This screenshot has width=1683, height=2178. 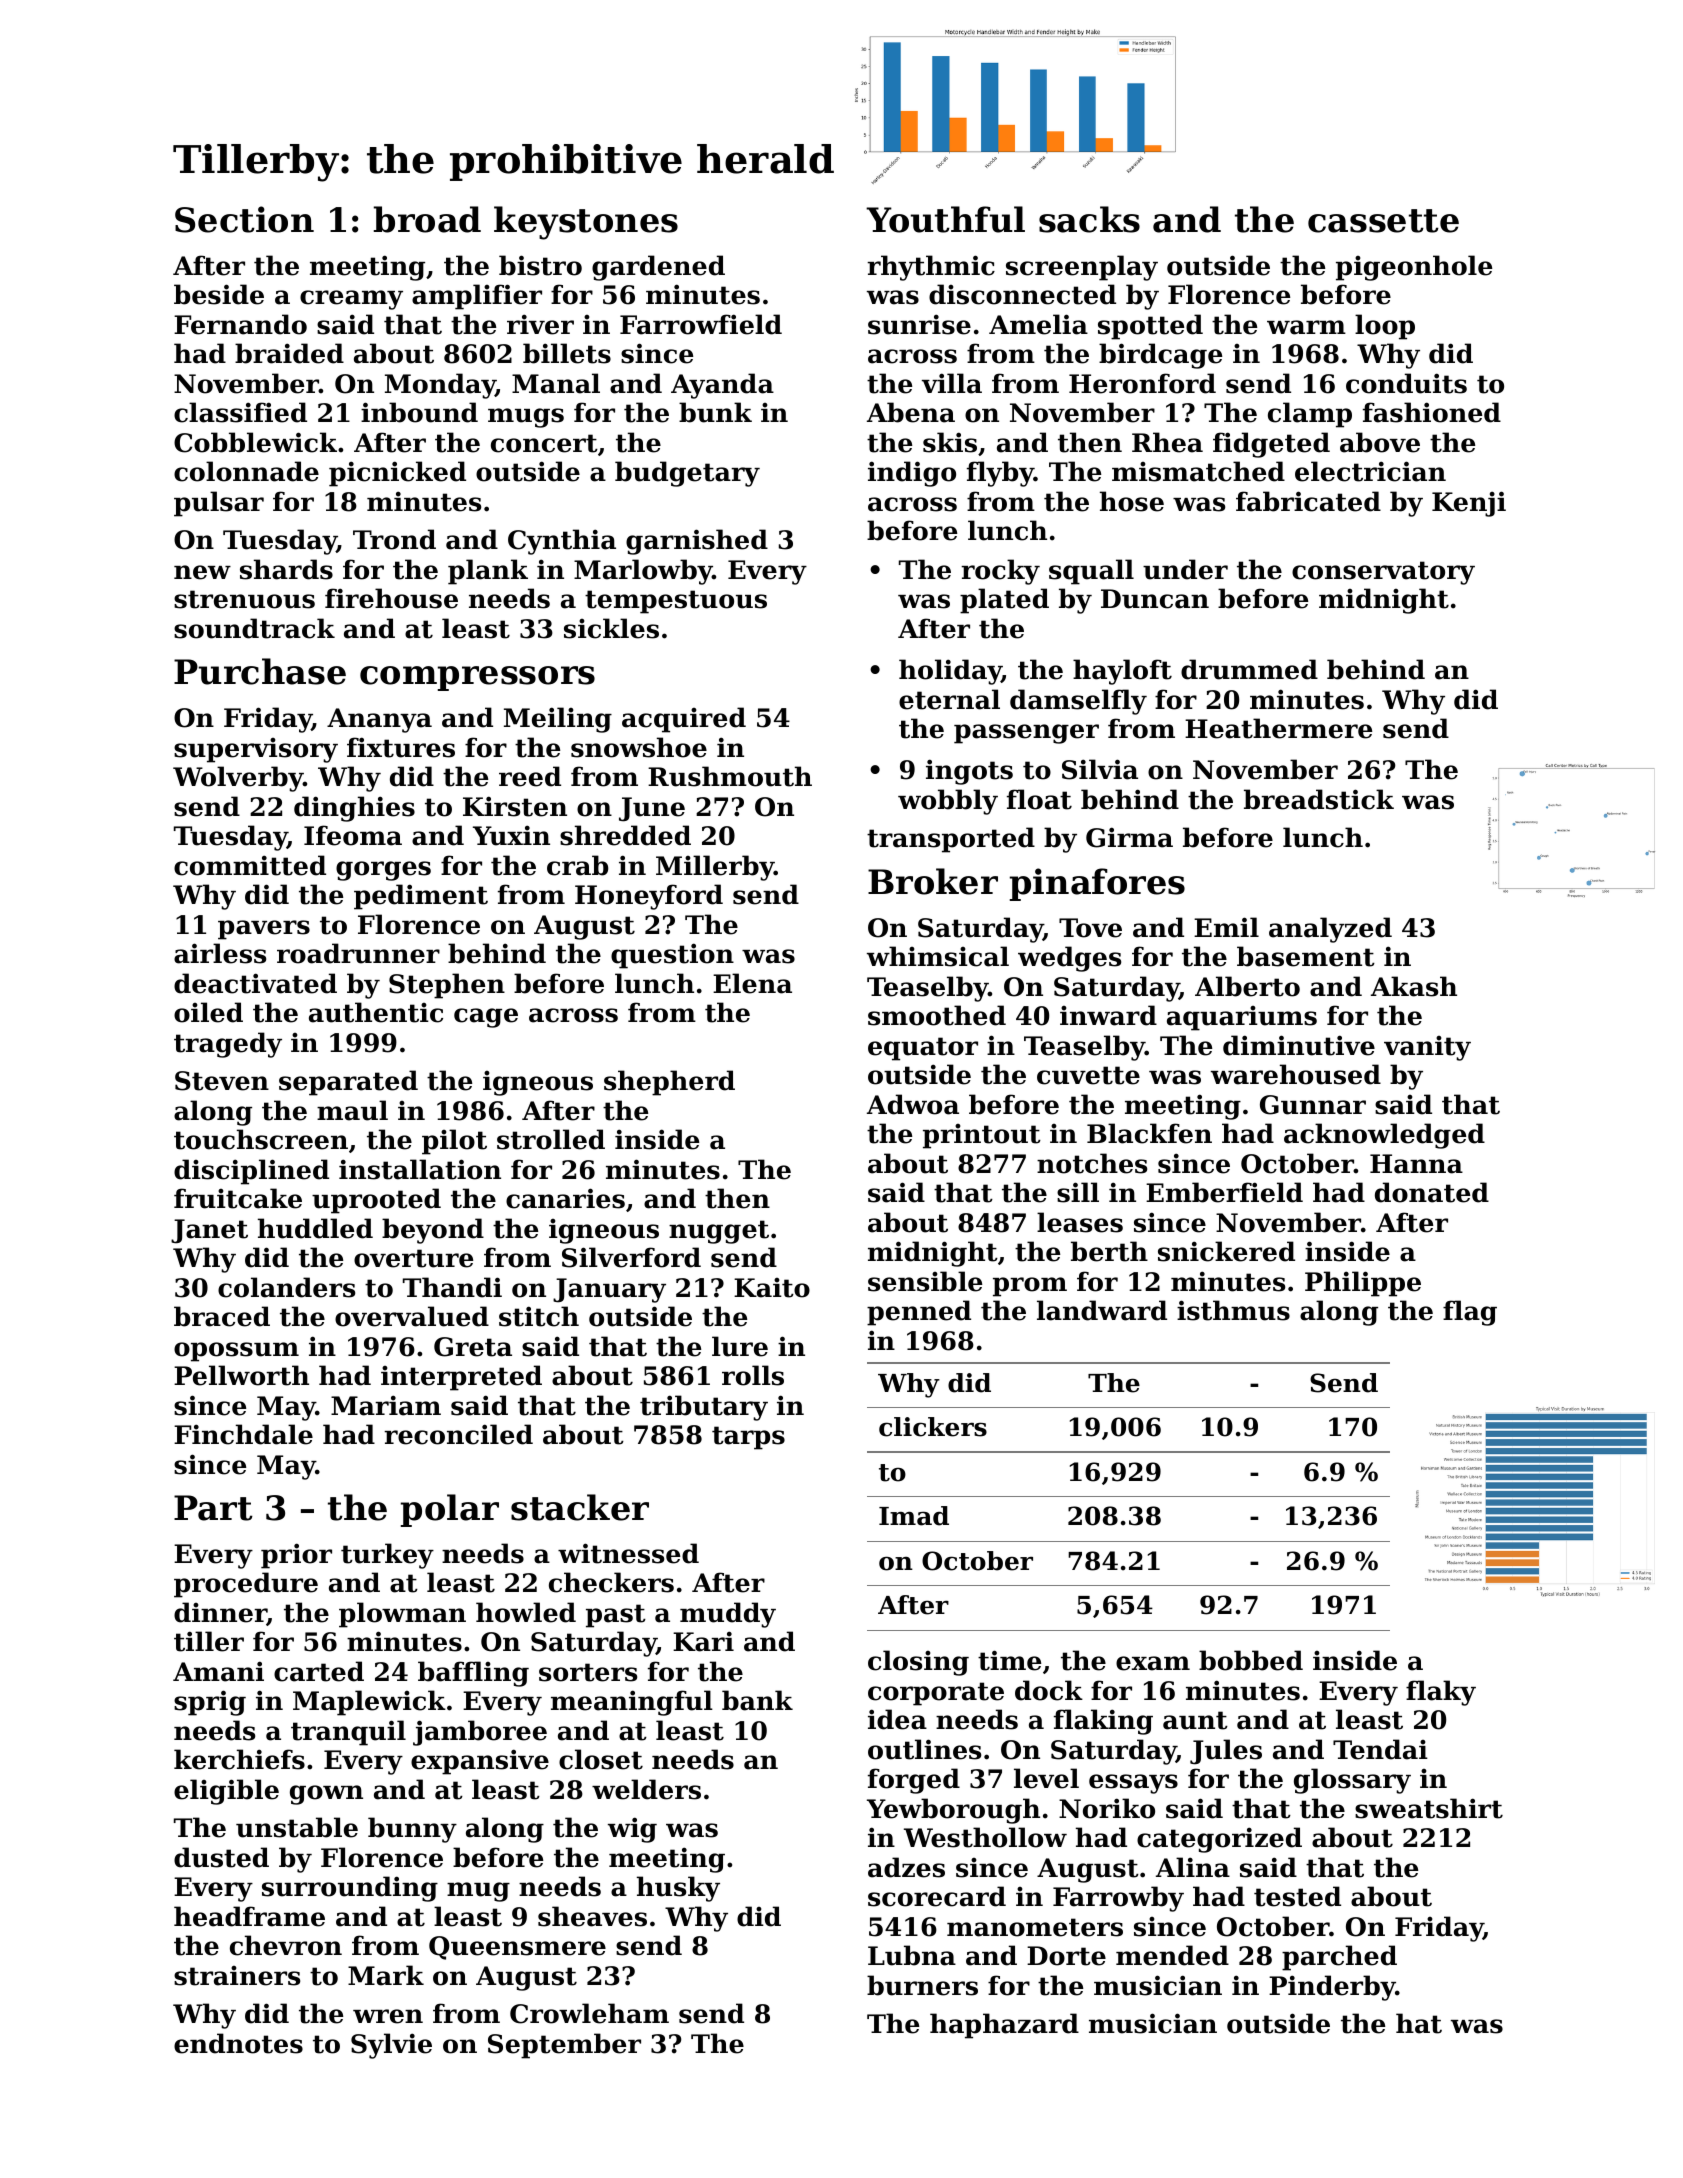 What do you see at coordinates (589, 2013) in the screenshot?
I see `Crowleham` at bounding box center [589, 2013].
